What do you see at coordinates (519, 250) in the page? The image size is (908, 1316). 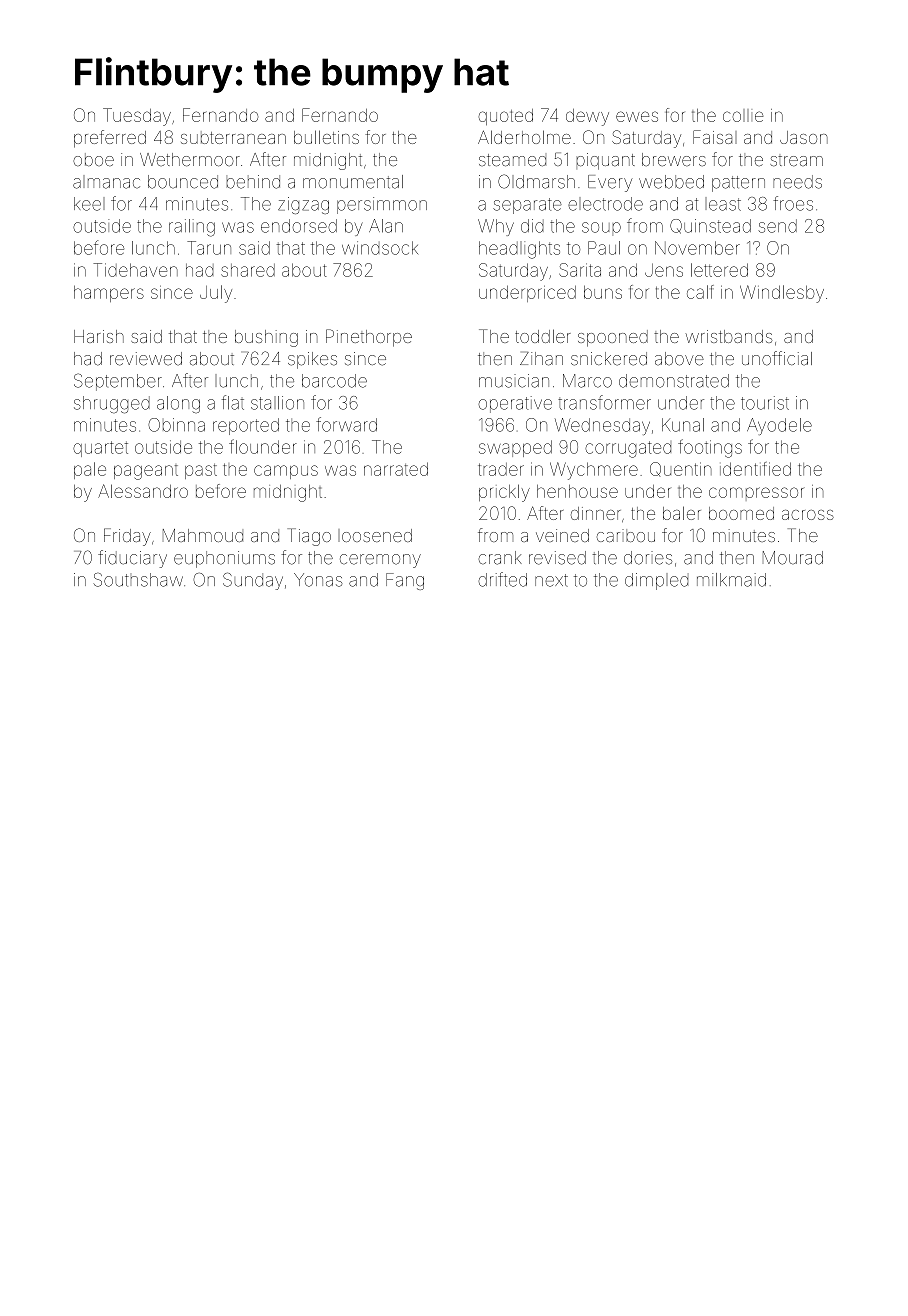 I see `headlights` at bounding box center [519, 250].
